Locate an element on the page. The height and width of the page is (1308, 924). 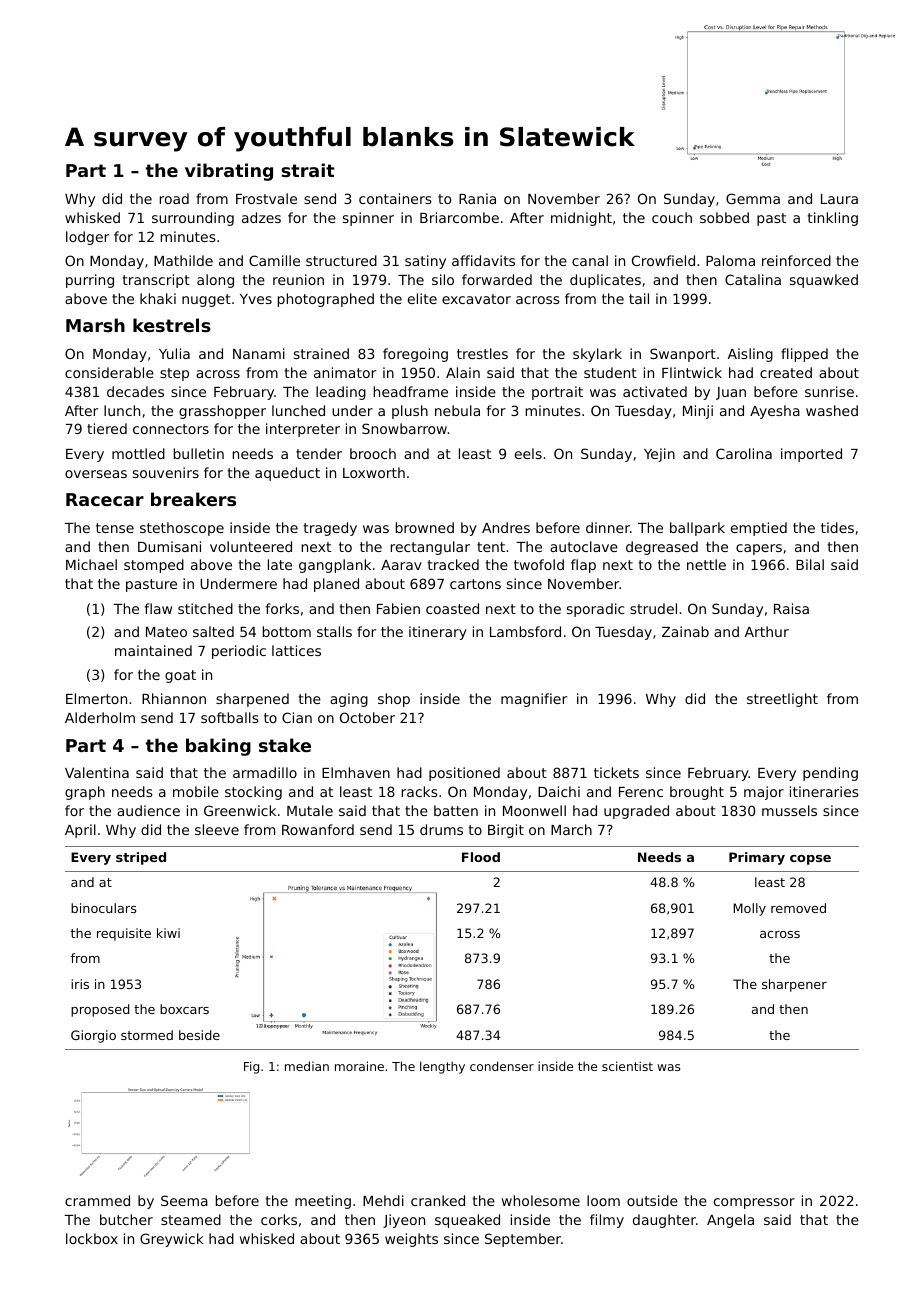
moraine is located at coordinates (359, 1066).
